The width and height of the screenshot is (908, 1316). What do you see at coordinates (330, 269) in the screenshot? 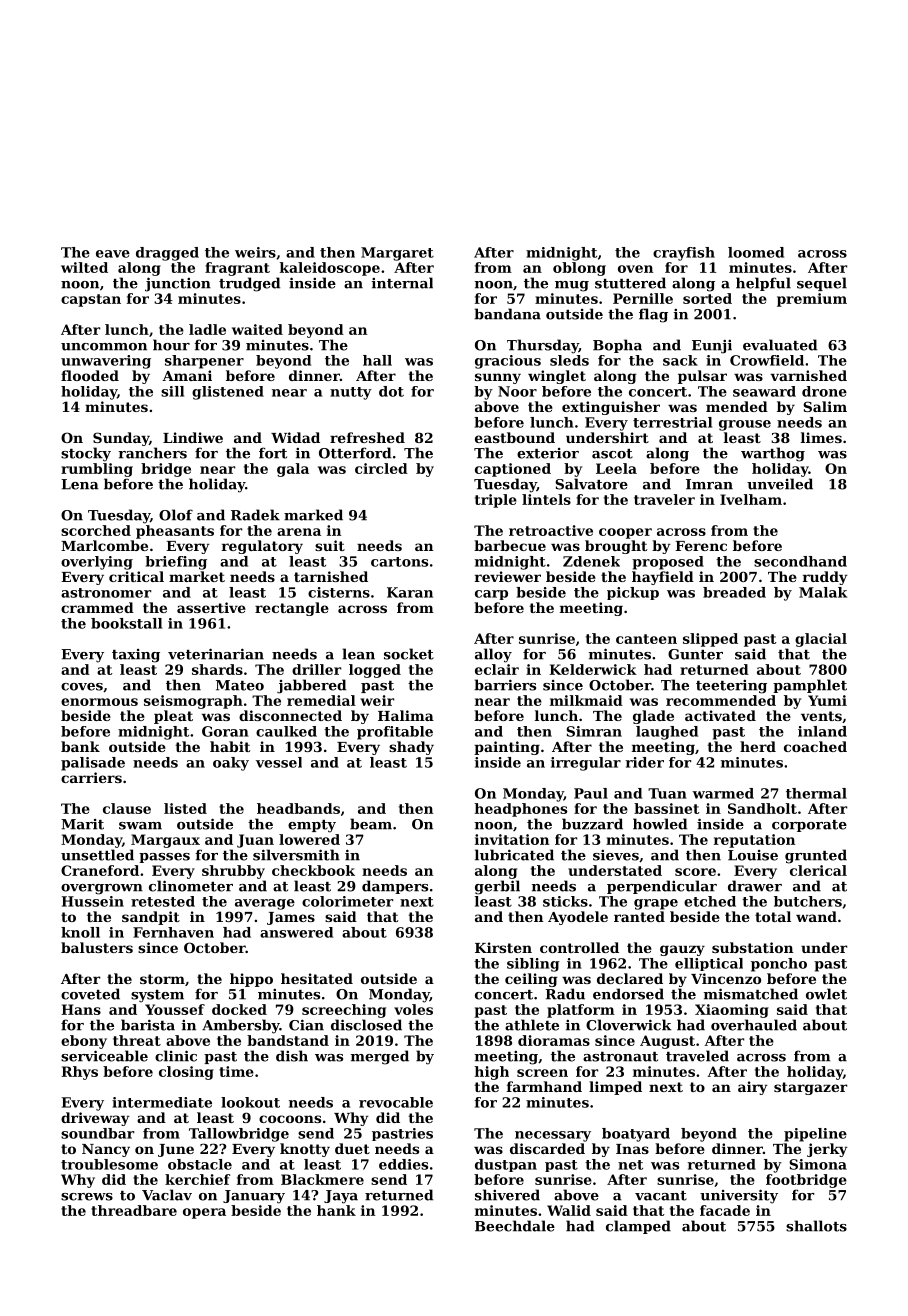
I see `kaleidoscope` at bounding box center [330, 269].
